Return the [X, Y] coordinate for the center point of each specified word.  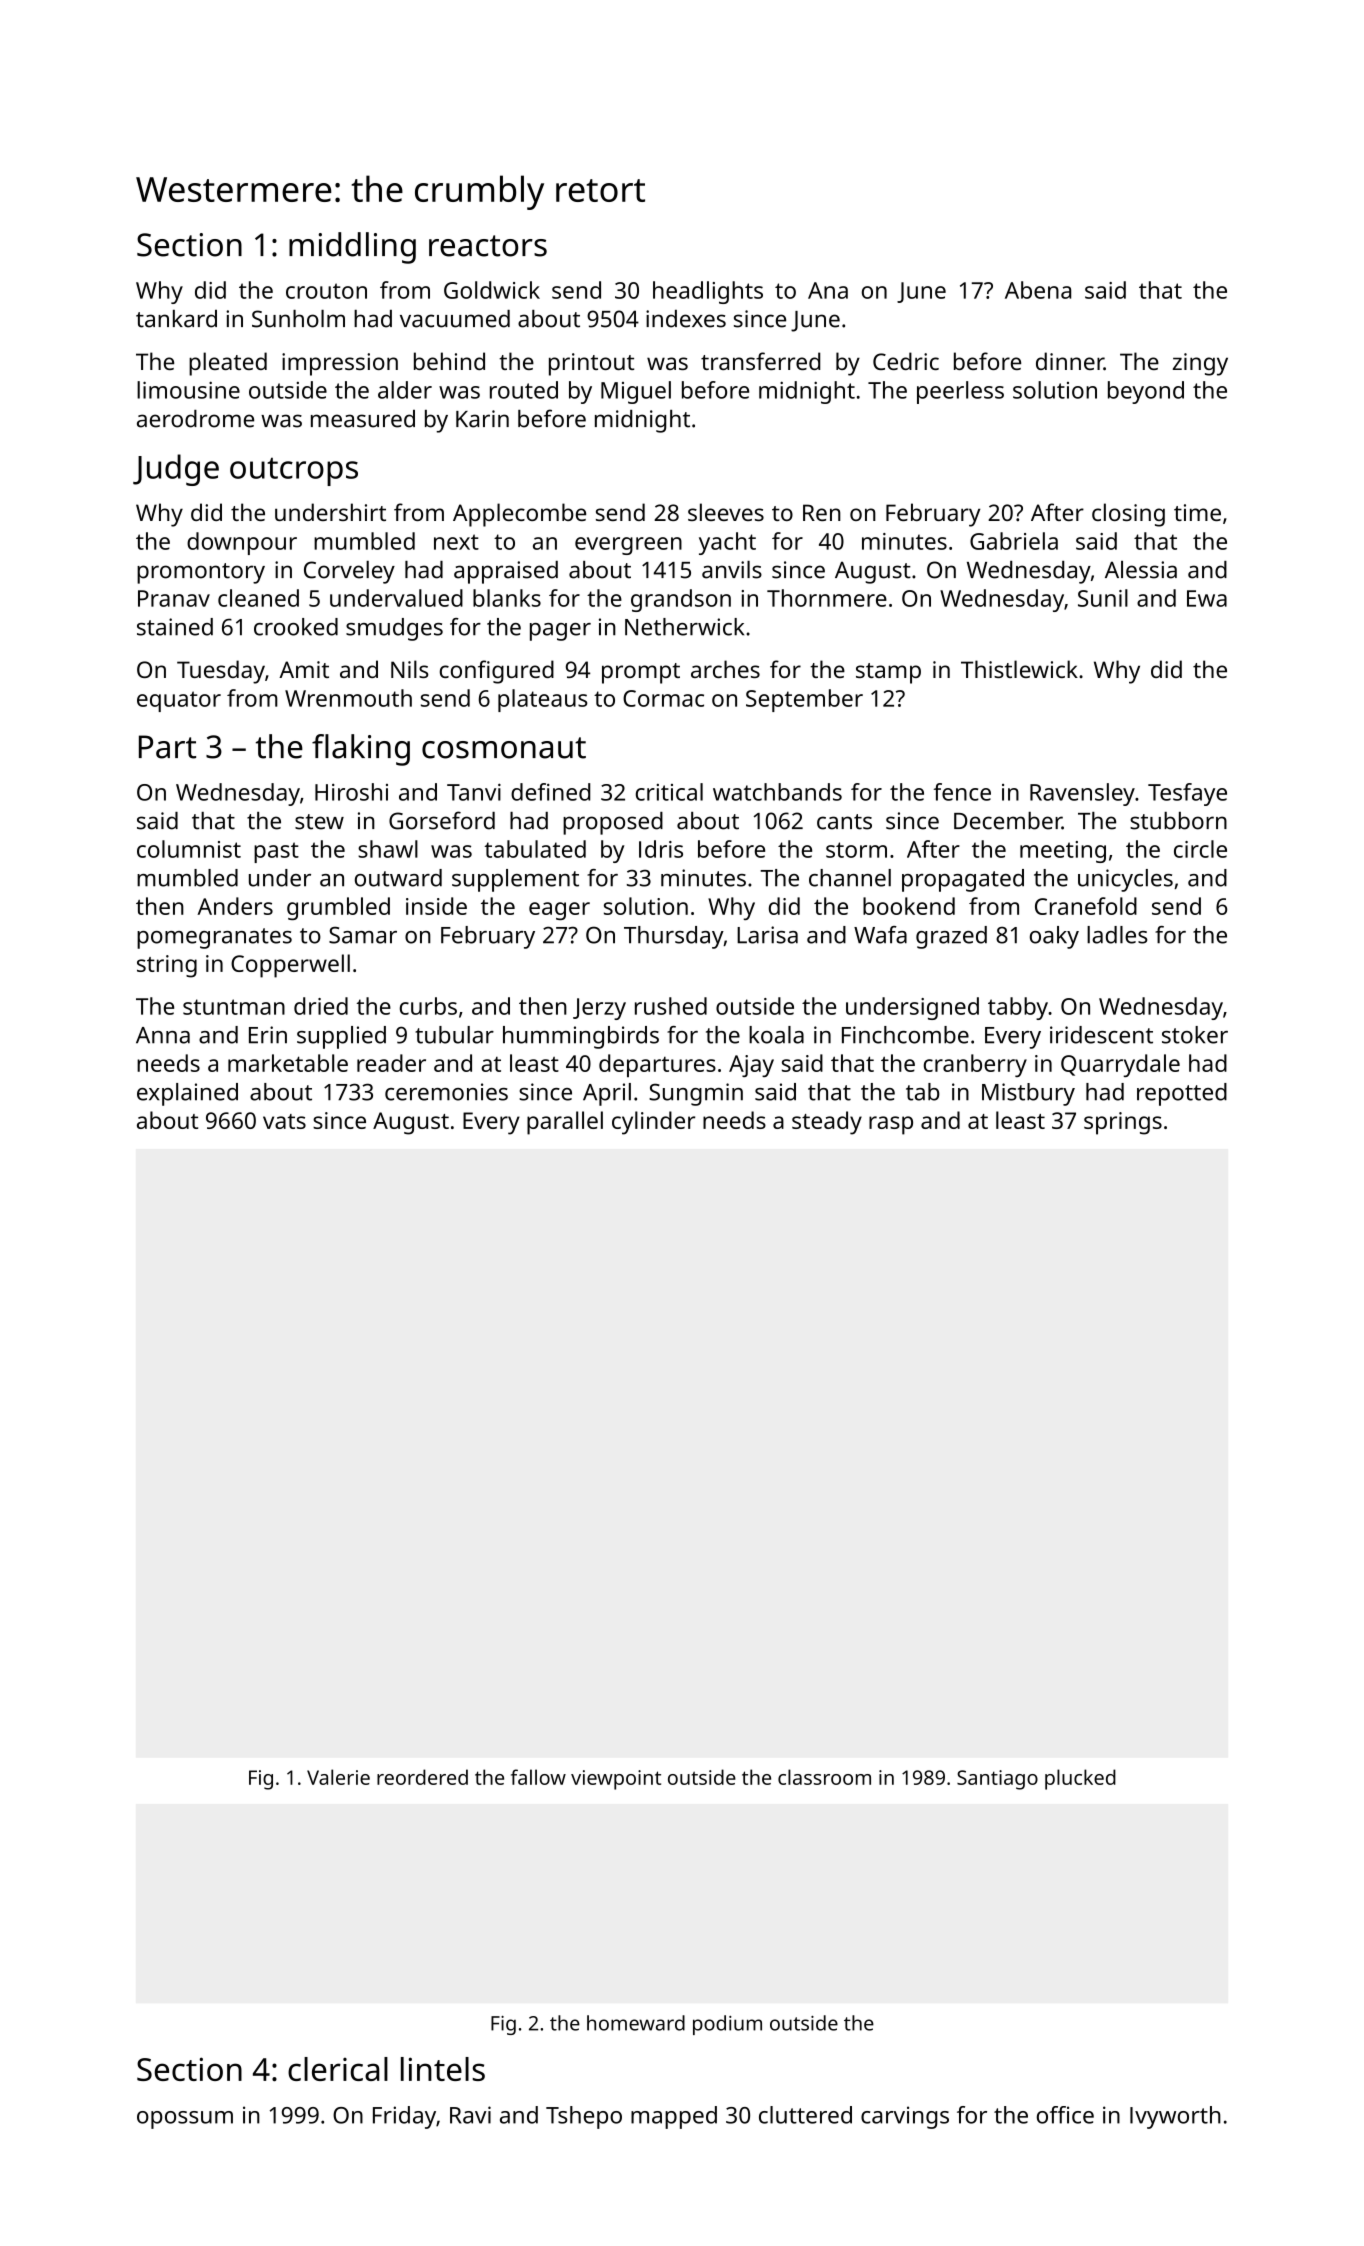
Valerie [338, 1777]
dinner [1070, 361]
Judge [176, 470]
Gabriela [1014, 541]
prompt [641, 673]
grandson [681, 600]
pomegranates [214, 938]
